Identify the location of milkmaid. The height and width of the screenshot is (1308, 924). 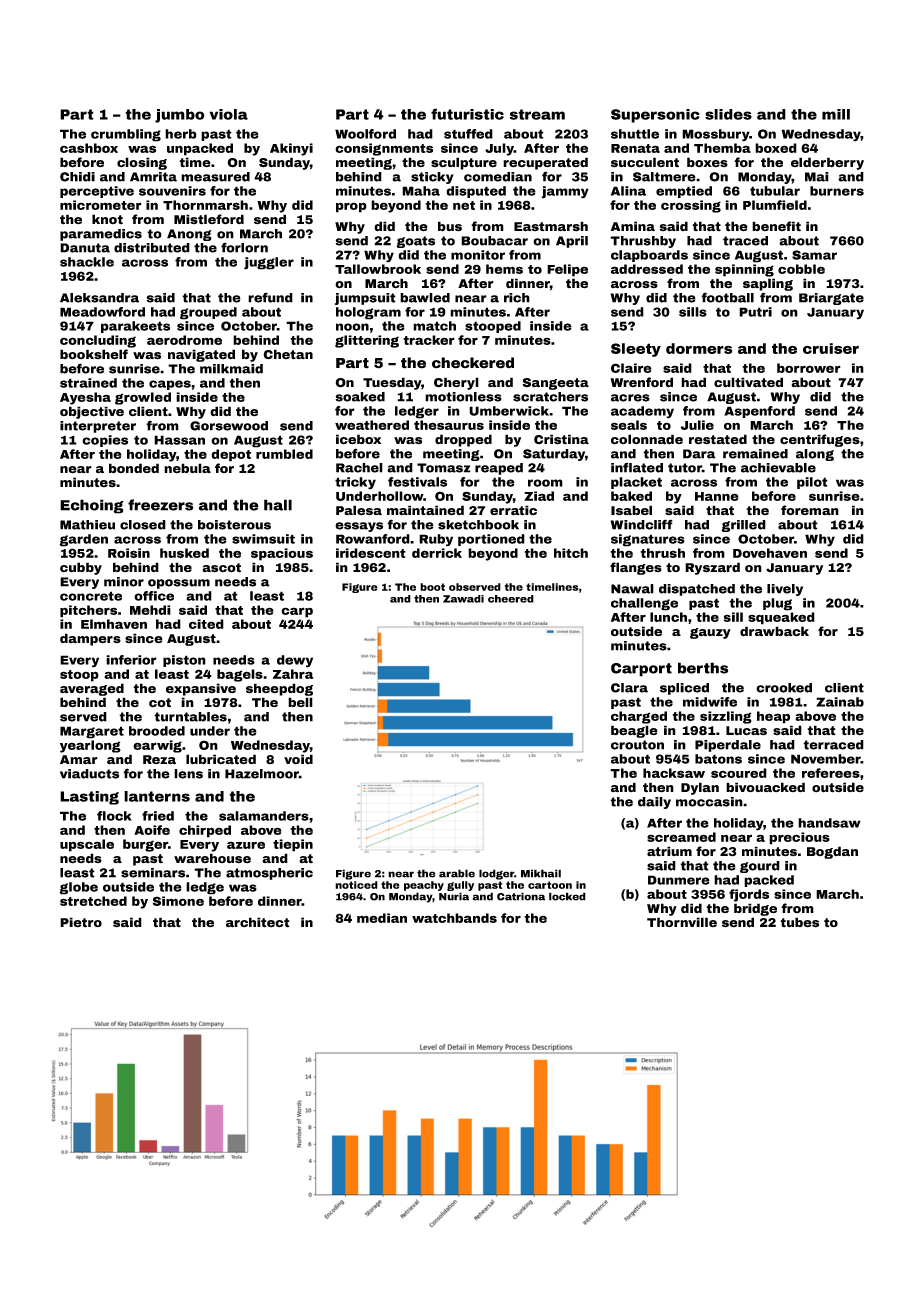
(231, 369).
